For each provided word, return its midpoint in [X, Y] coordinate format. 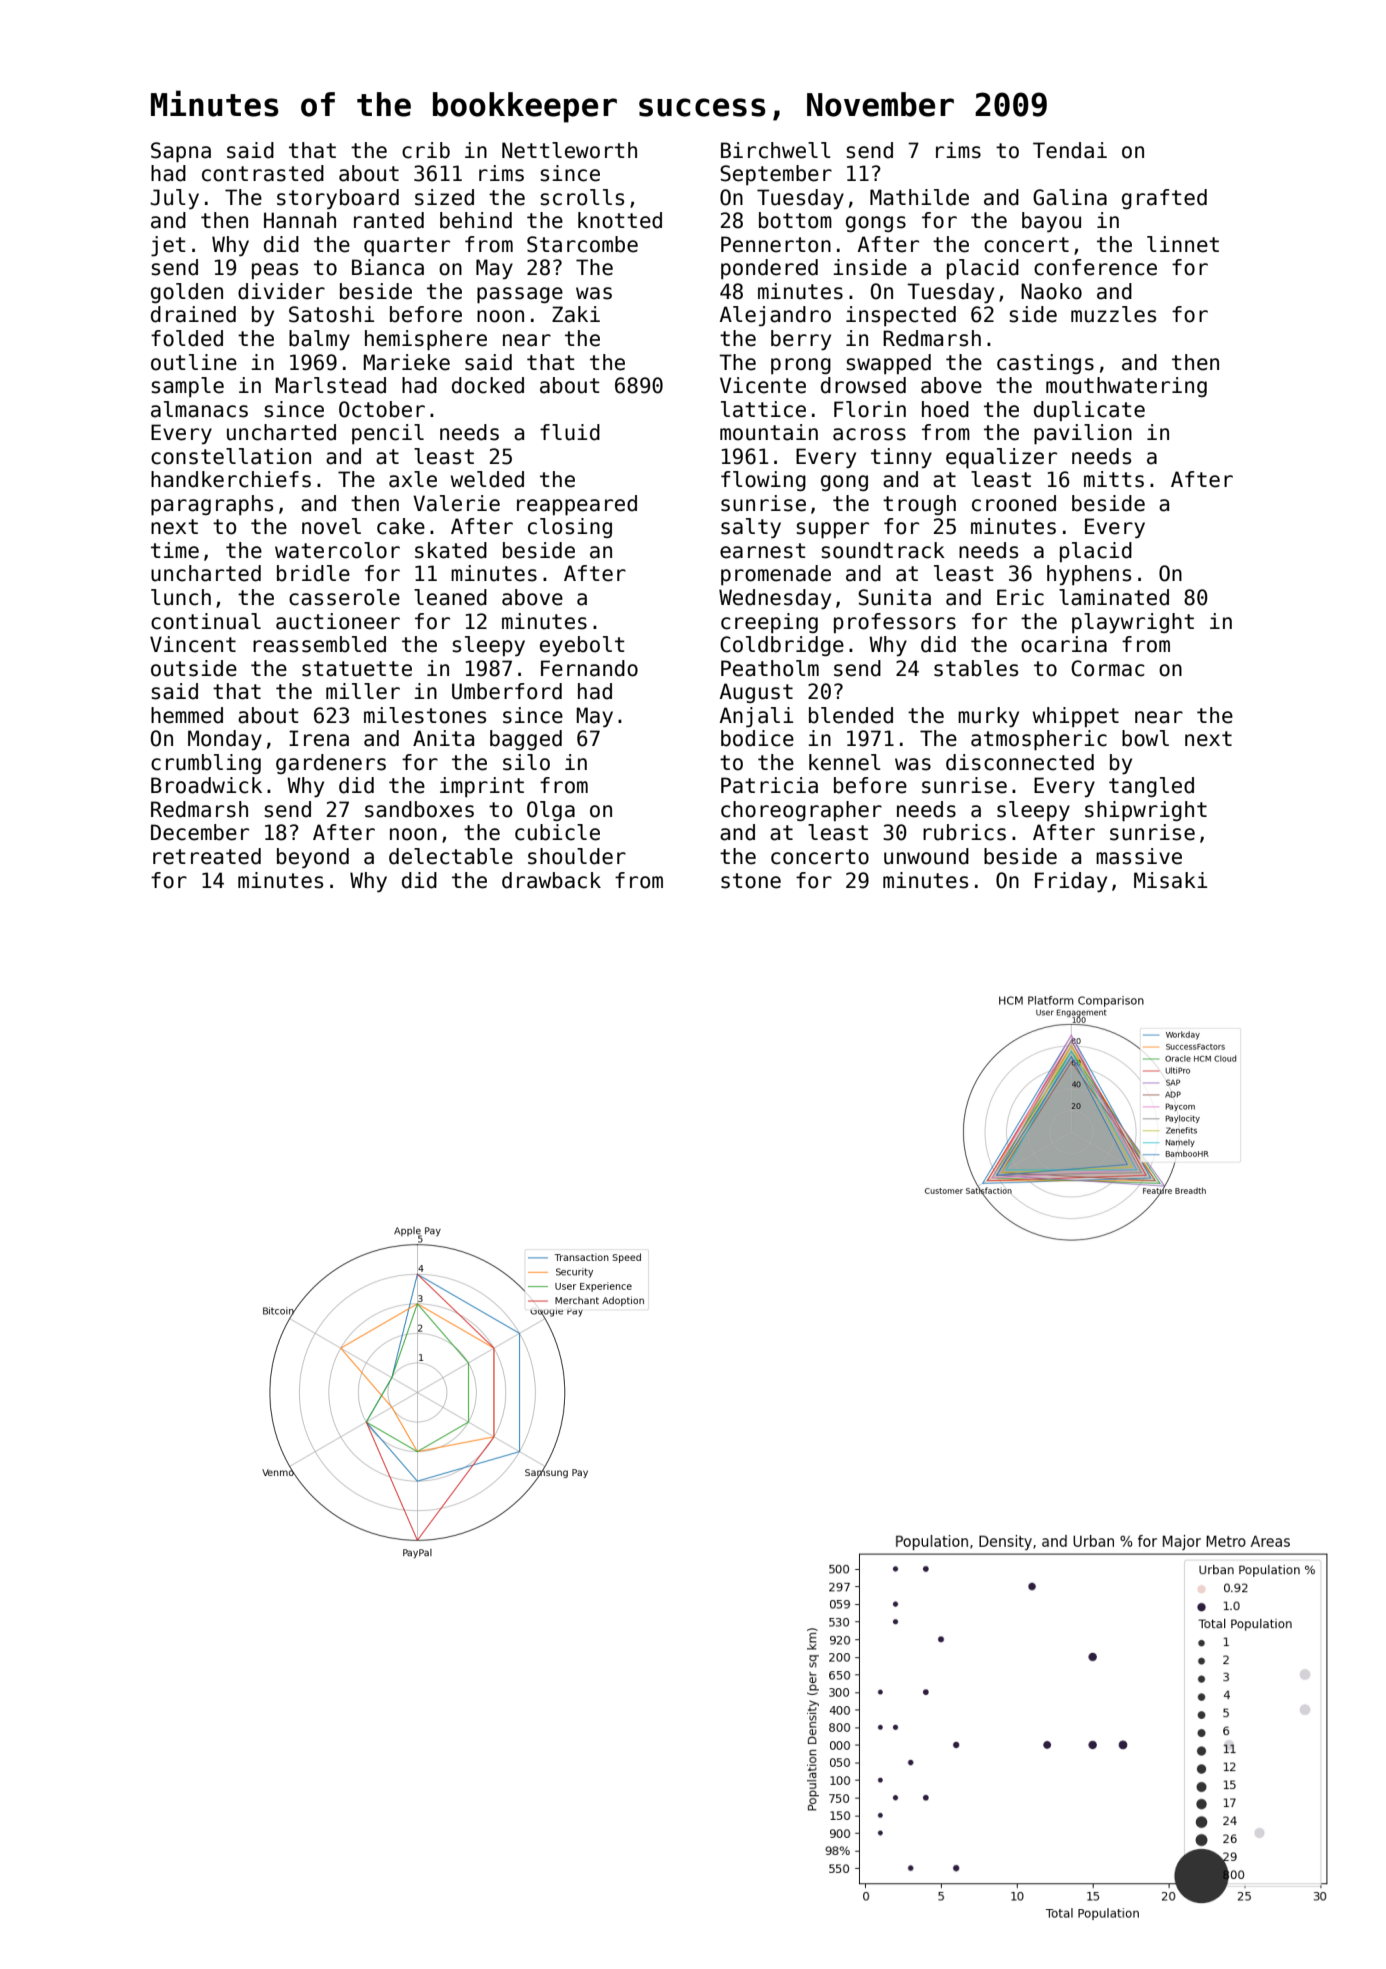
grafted [1164, 199]
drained [193, 314]
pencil [388, 434]
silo [526, 762]
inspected [901, 316]
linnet [1183, 244]
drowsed [863, 385]
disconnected [1020, 762]
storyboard [338, 199]
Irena [319, 738]
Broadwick [206, 785]
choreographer [801, 811]
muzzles [1113, 314]
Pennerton [776, 244]
